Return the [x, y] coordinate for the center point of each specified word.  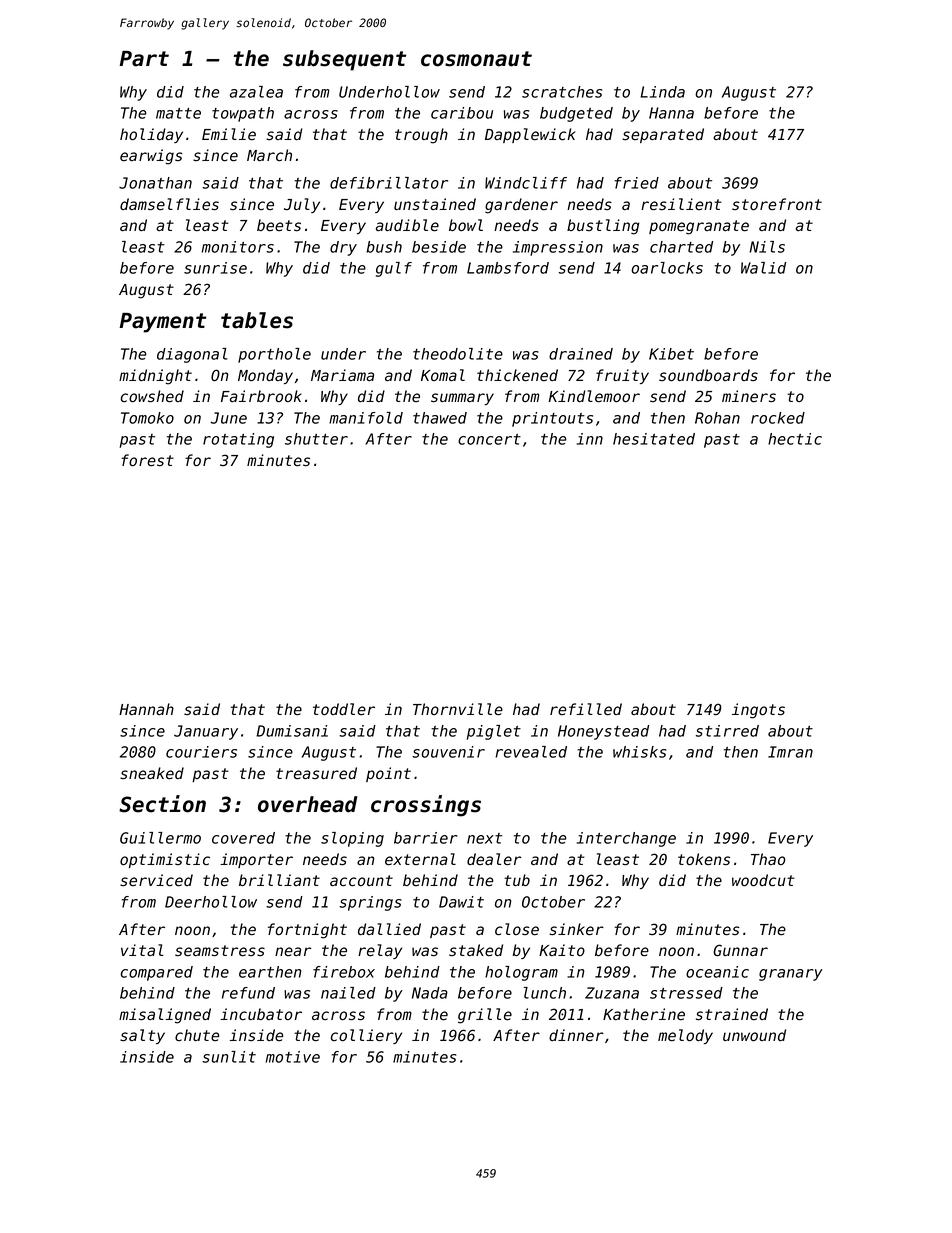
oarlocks [667, 268]
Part [144, 59]
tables [257, 320]
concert [489, 439]
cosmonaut [476, 59]
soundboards [708, 375]
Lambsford [508, 268]
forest [147, 460]
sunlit [229, 1057]
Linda [662, 92]
